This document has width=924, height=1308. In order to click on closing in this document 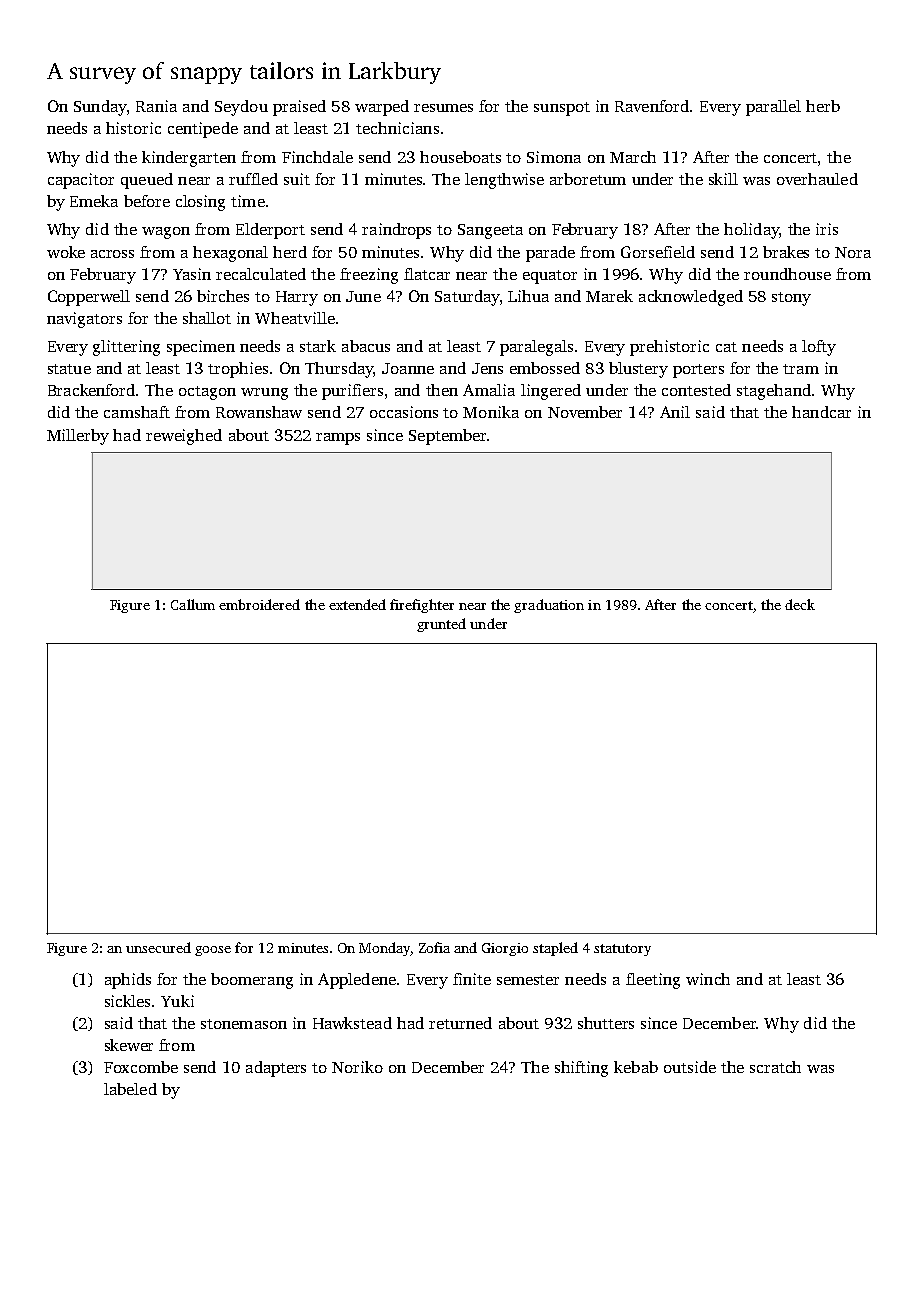, I will do `click(200, 203)`.
